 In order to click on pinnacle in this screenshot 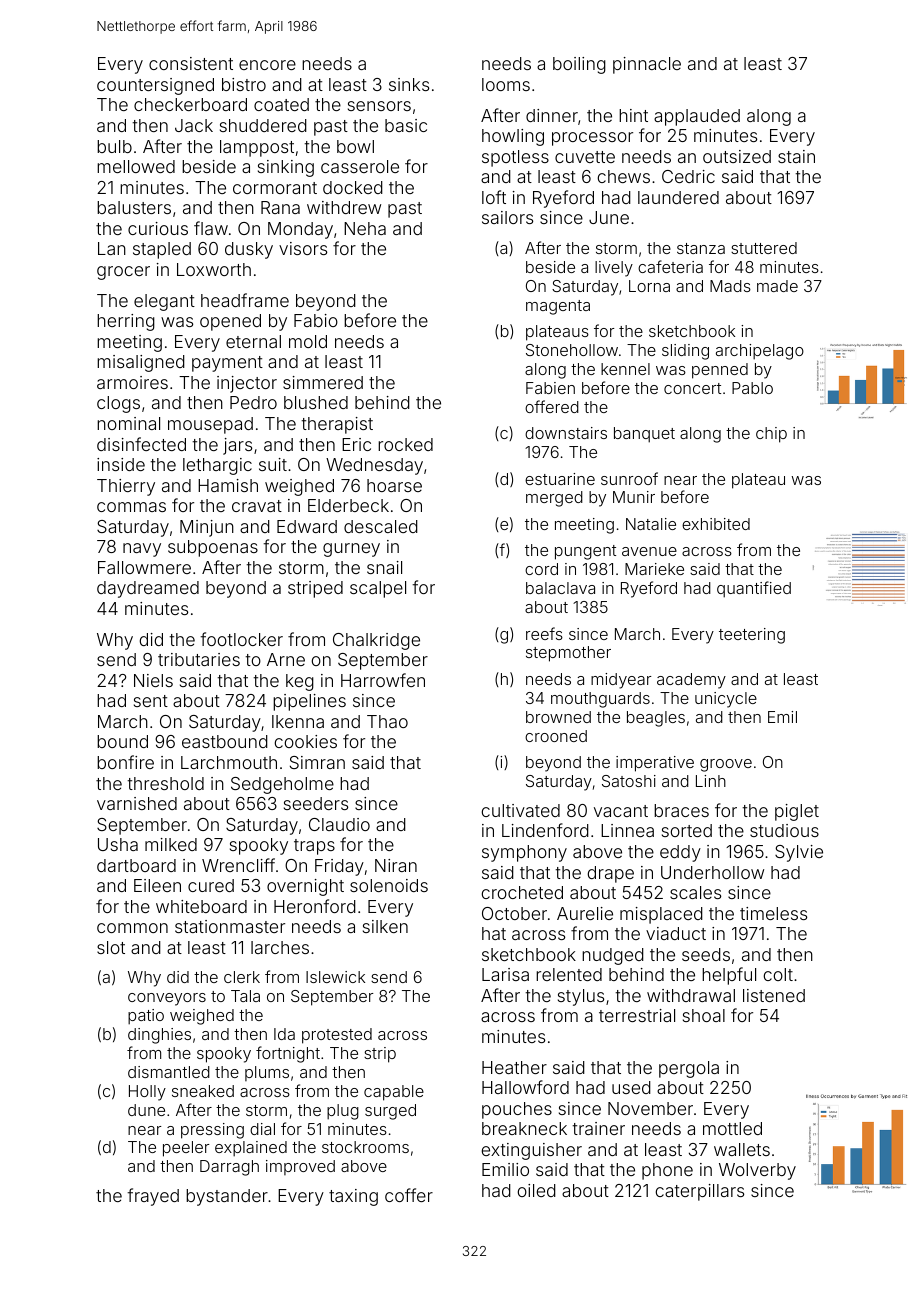, I will do `click(647, 65)`.
